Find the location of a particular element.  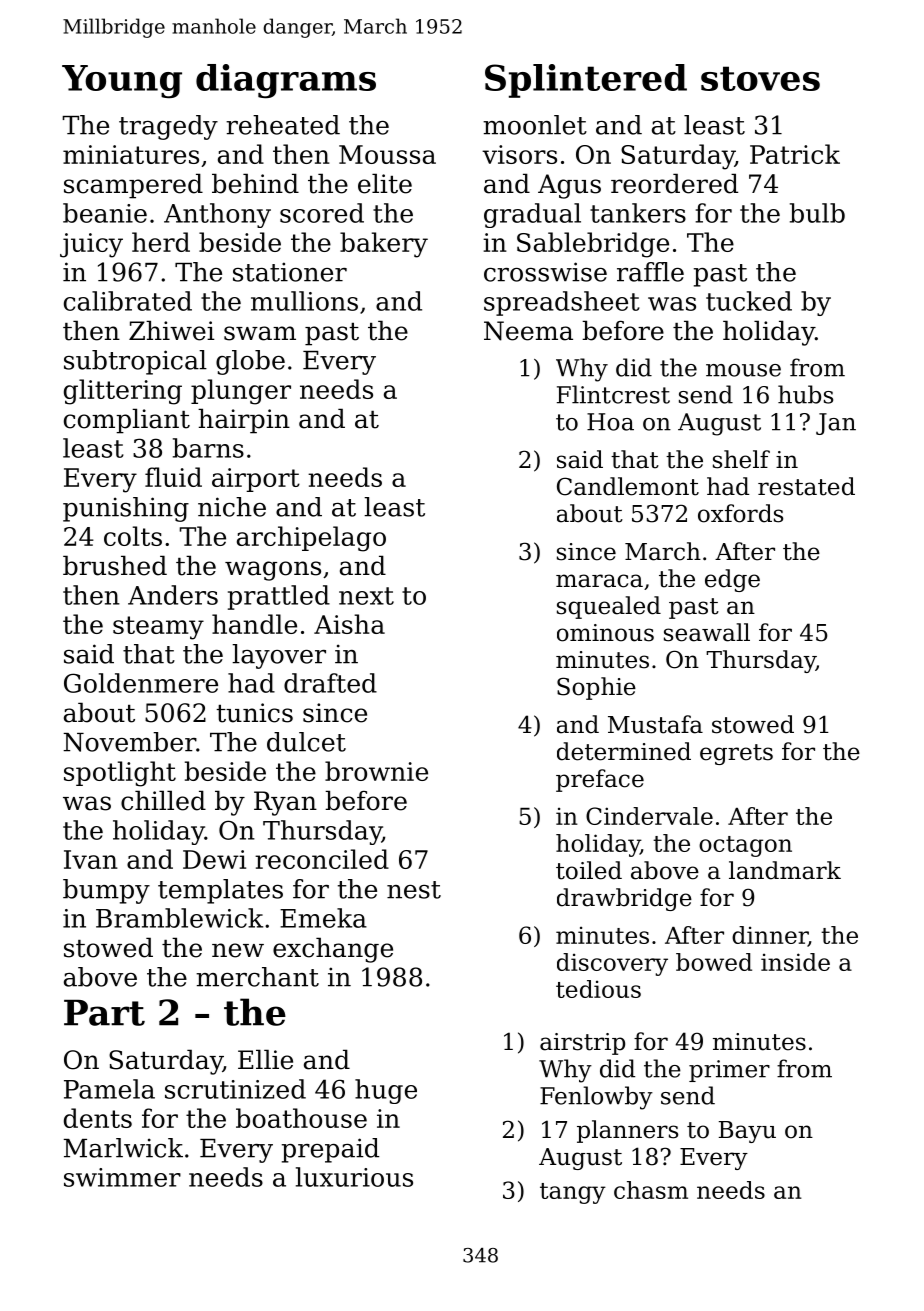

tragedy is located at coordinates (168, 127).
